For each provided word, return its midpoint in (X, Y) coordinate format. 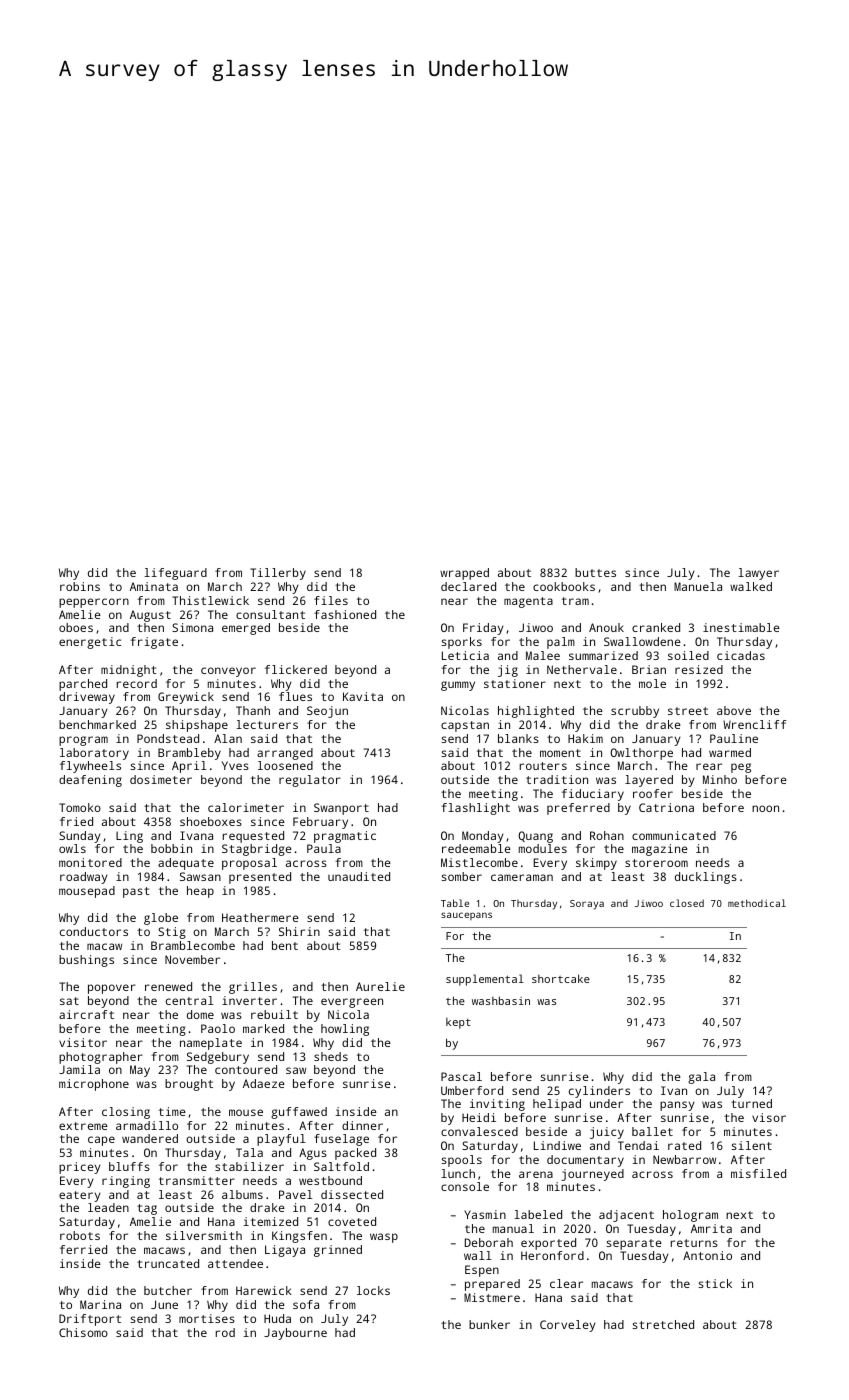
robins (80, 586)
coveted (352, 1221)
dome (200, 1014)
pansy (677, 1106)
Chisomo (83, 1332)
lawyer (758, 574)
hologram (690, 1216)
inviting (497, 1105)
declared (468, 586)
